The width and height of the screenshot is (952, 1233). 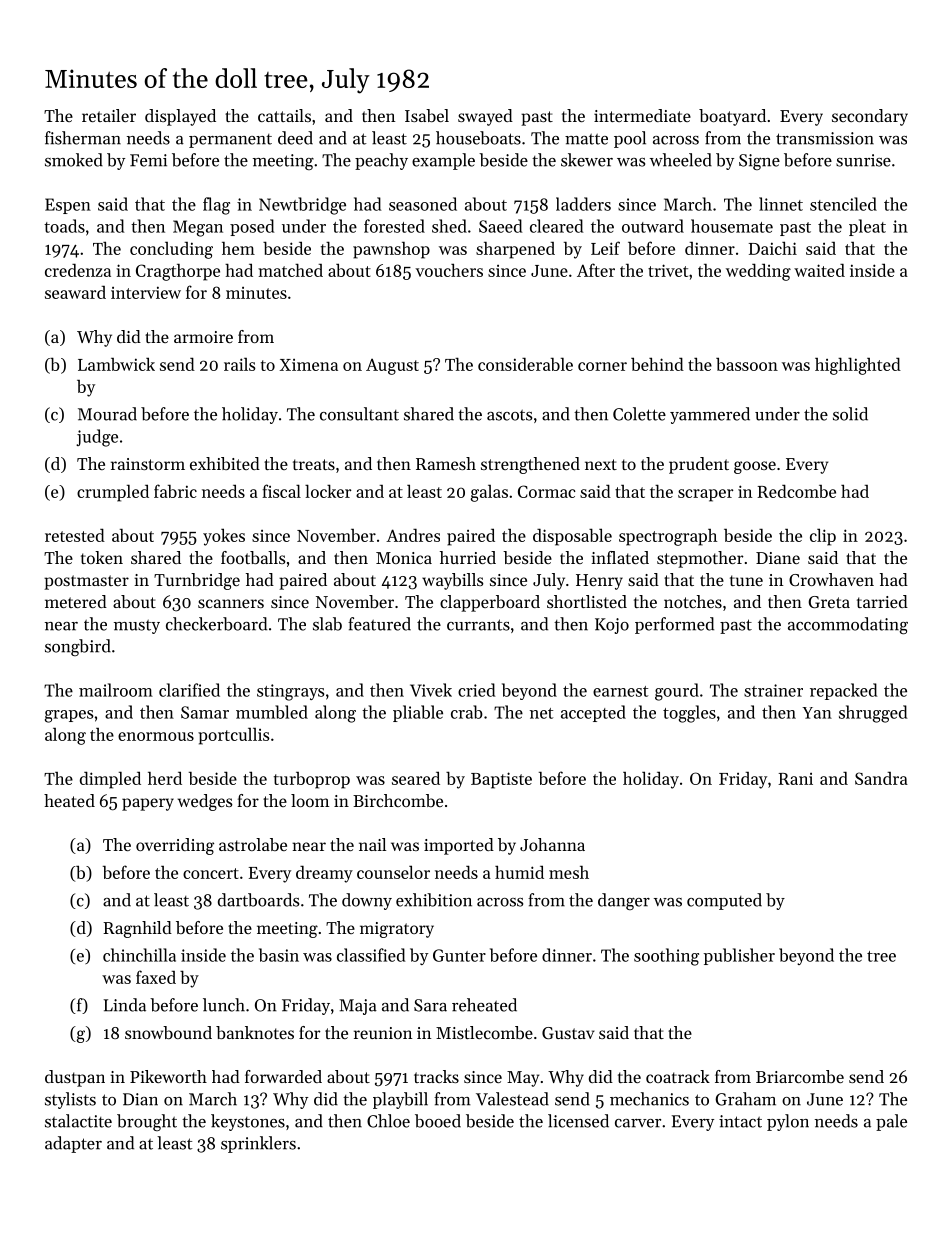 I want to click on seaward, so click(x=75, y=292).
